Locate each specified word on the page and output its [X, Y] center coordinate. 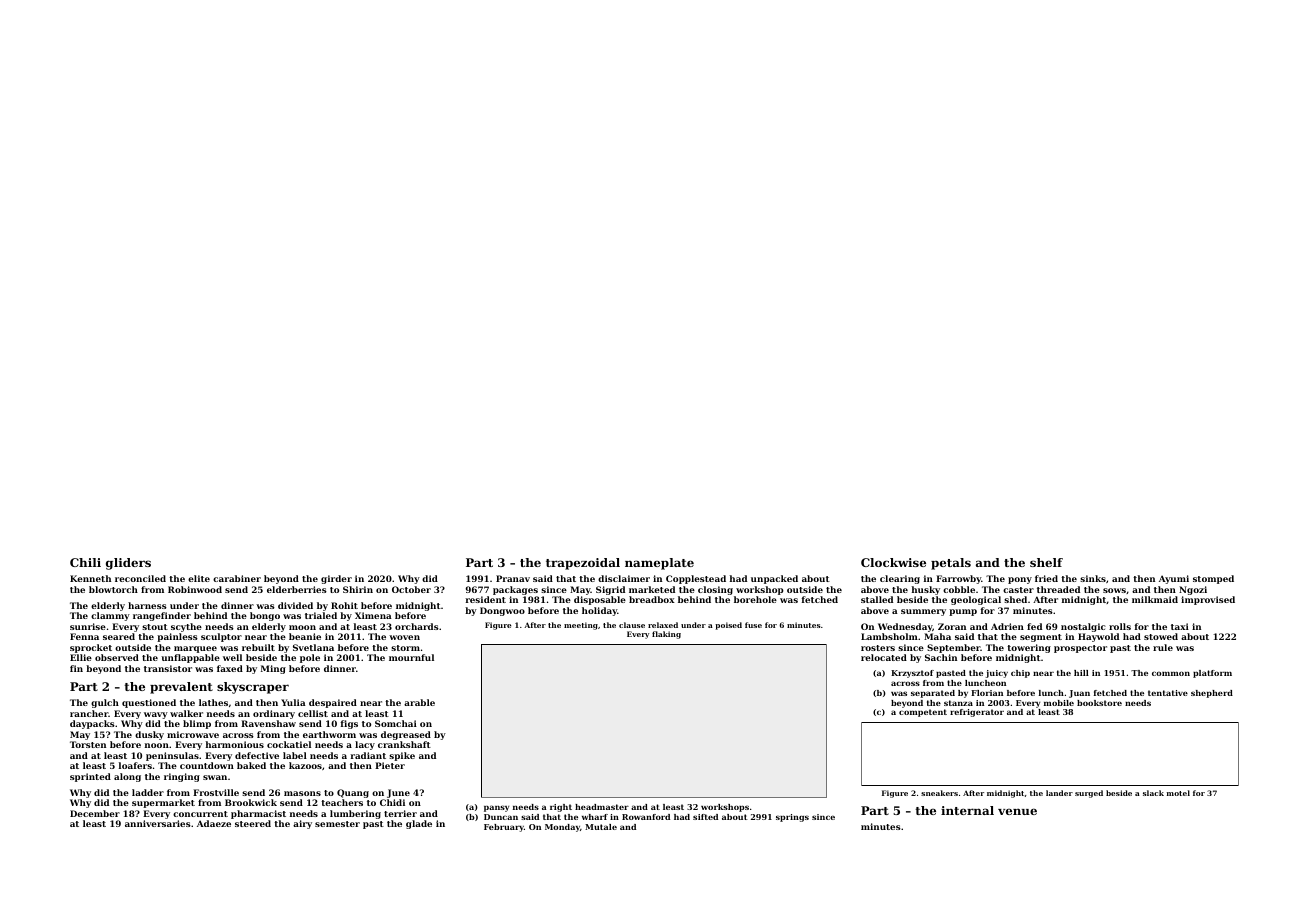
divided [295, 605]
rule [1163, 647]
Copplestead [696, 579]
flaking [666, 635]
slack [1153, 793]
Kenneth [90, 578]
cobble [959, 589]
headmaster [602, 807]
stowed [1161, 636]
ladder [148, 792]
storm [405, 648]
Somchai [396, 723]
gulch [105, 703]
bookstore [1099, 703]
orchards [417, 626]
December [95, 813]
